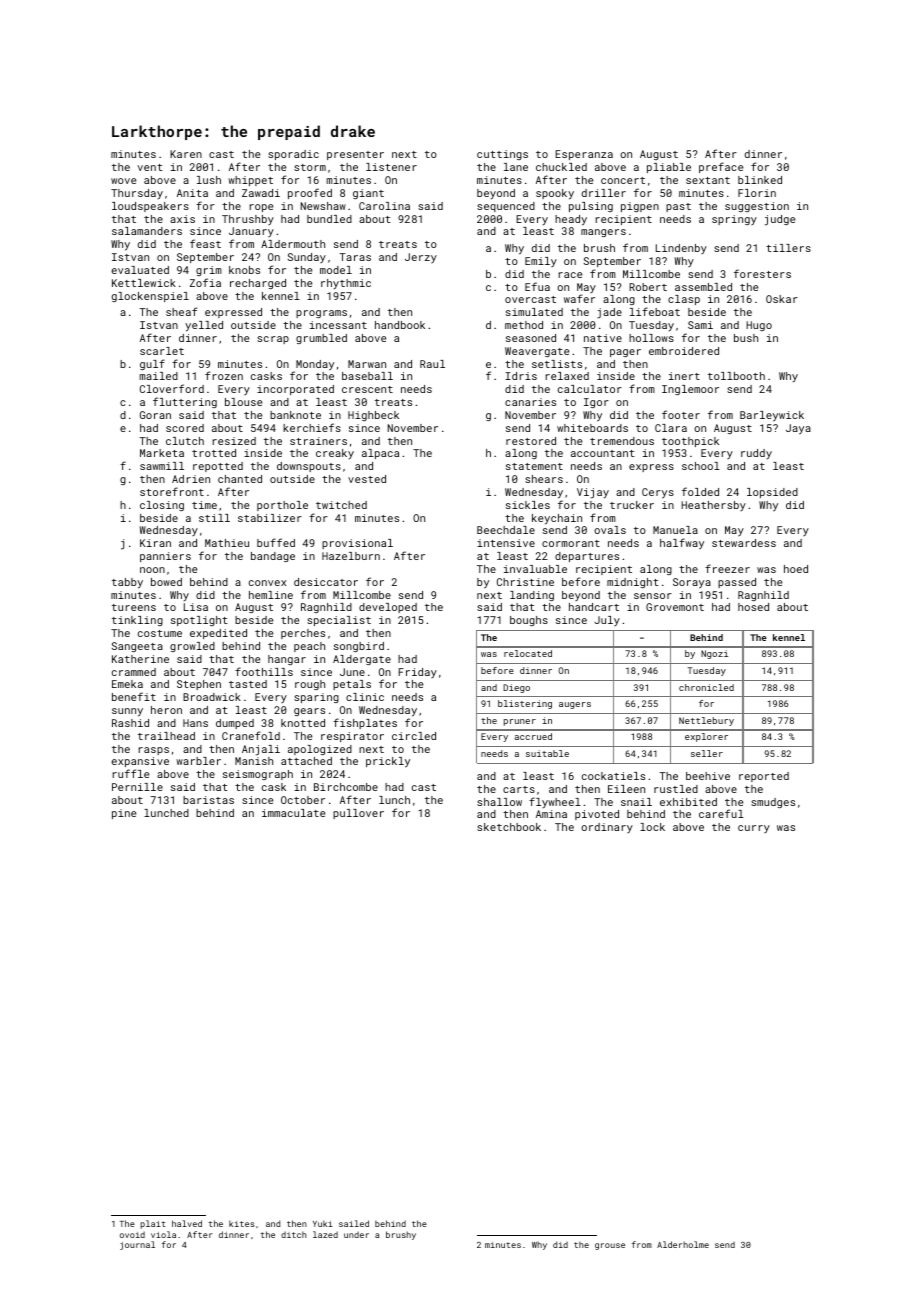 Image resolution: width=924 pixels, height=1308 pixels. What do you see at coordinates (759, 326) in the screenshot?
I see `Hugo` at bounding box center [759, 326].
